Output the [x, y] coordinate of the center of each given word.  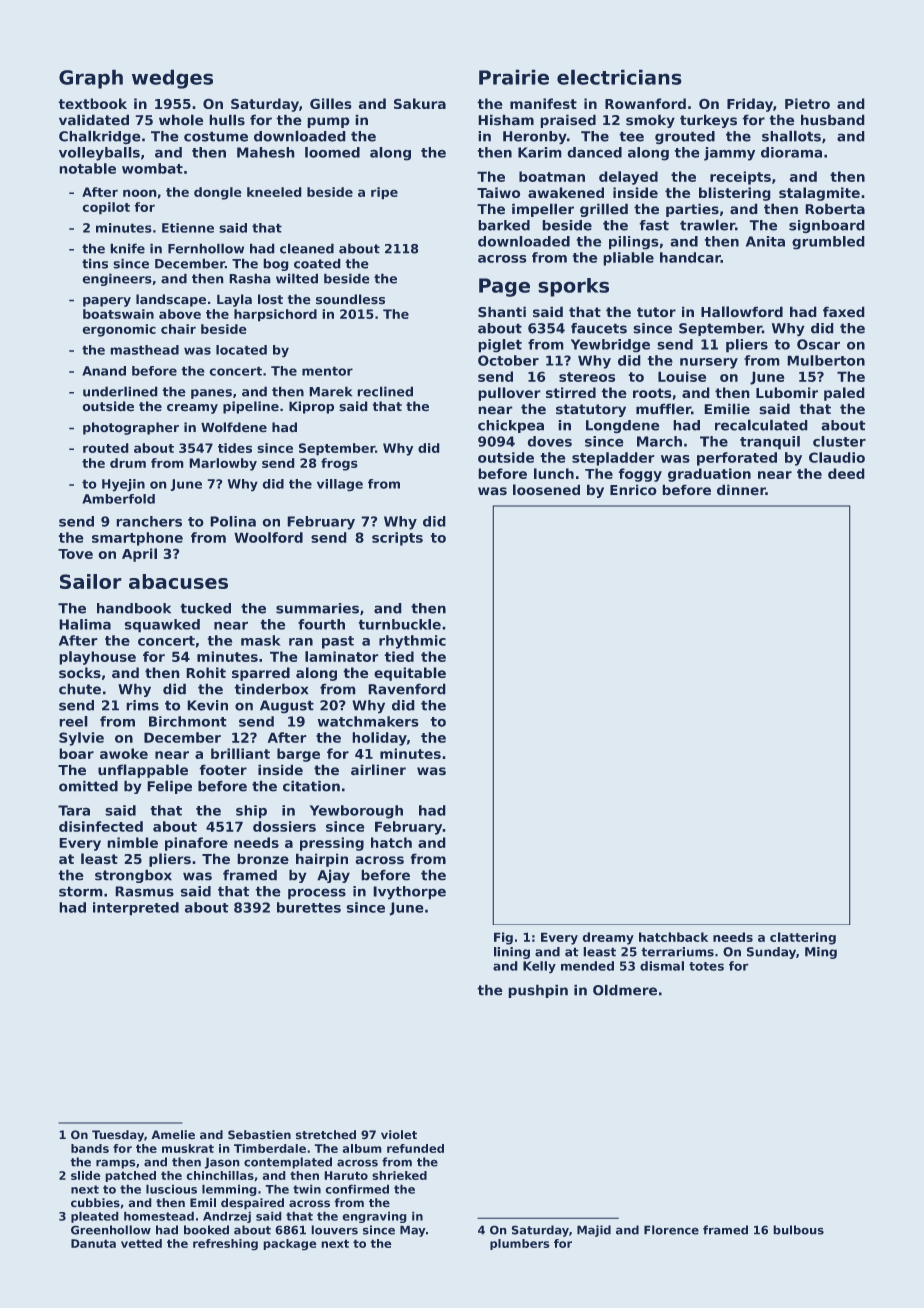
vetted [141, 1243]
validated [94, 120]
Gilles [331, 103]
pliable [628, 259]
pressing [332, 844]
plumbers [520, 1244]
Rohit [206, 673]
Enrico [633, 490]
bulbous [798, 1230]
